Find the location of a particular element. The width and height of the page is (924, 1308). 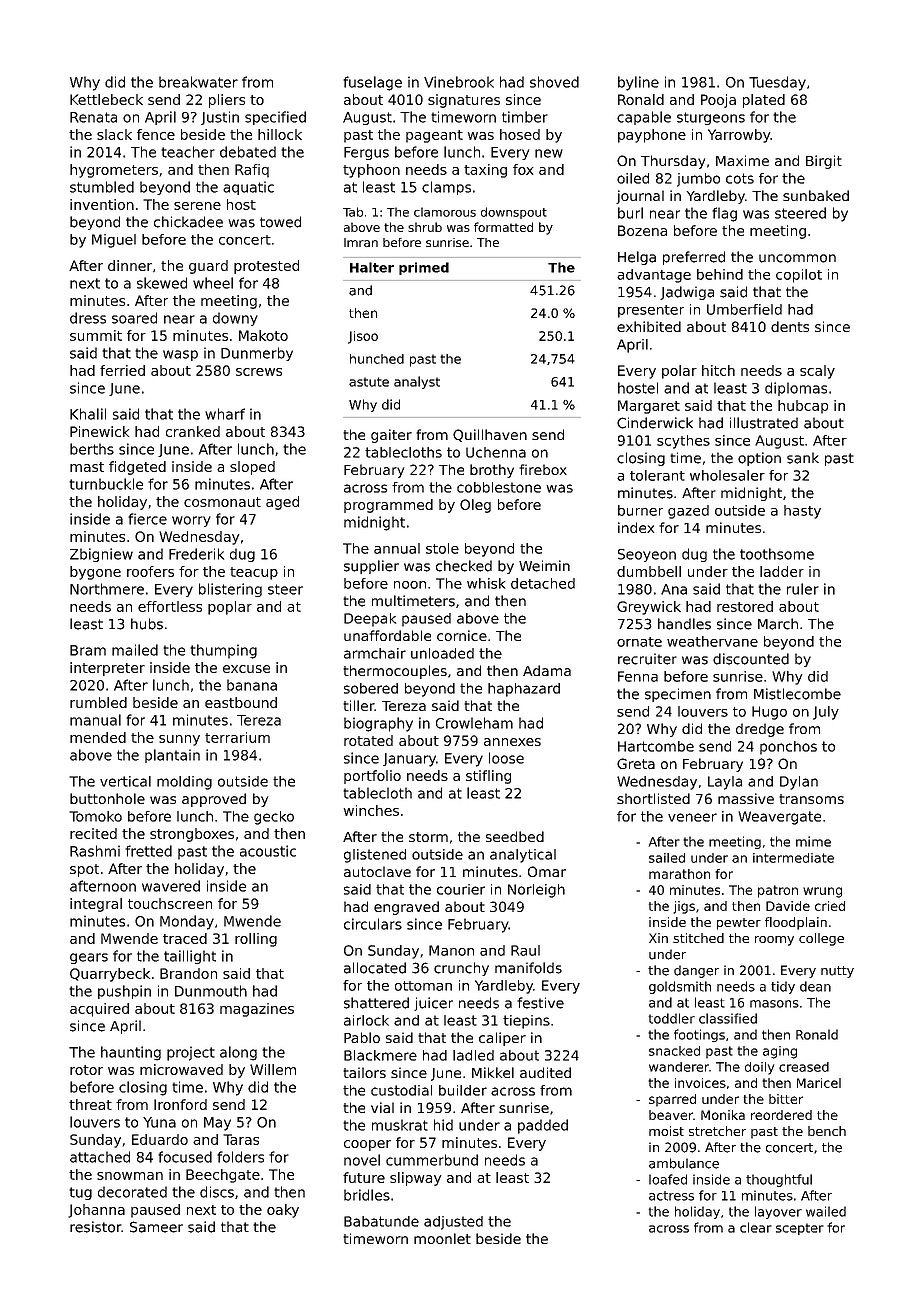

breakwater is located at coordinates (198, 82).
